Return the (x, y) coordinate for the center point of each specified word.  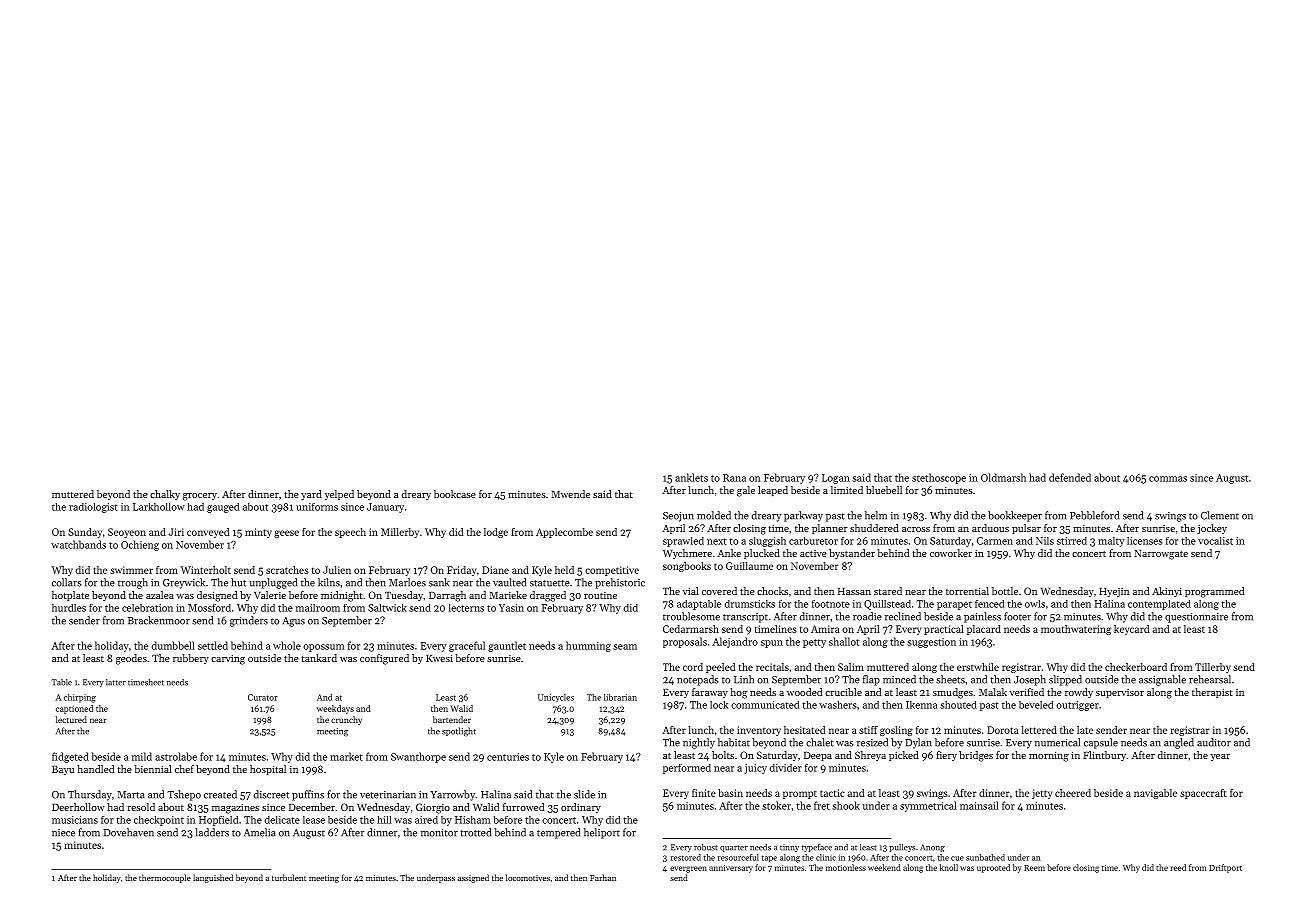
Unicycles (556, 698)
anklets (691, 477)
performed (687, 769)
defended (1070, 477)
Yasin (511, 608)
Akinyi (1167, 592)
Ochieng (140, 545)
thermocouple (165, 878)
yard (311, 495)
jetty (1042, 794)
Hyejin (1114, 592)
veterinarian (388, 795)
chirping (80, 698)
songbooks (687, 567)
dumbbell (173, 645)
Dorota (1002, 730)
